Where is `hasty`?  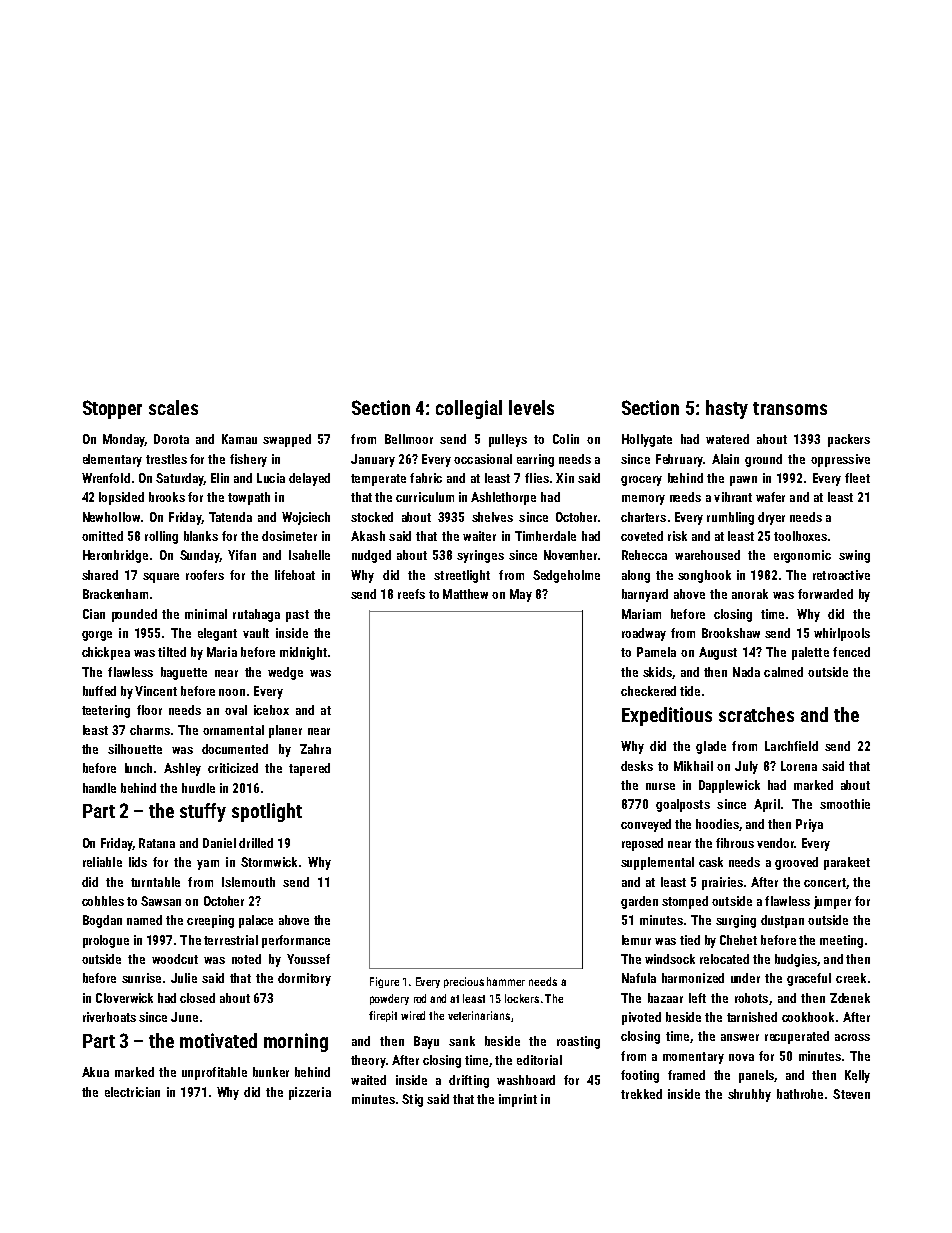
hasty is located at coordinates (727, 409).
